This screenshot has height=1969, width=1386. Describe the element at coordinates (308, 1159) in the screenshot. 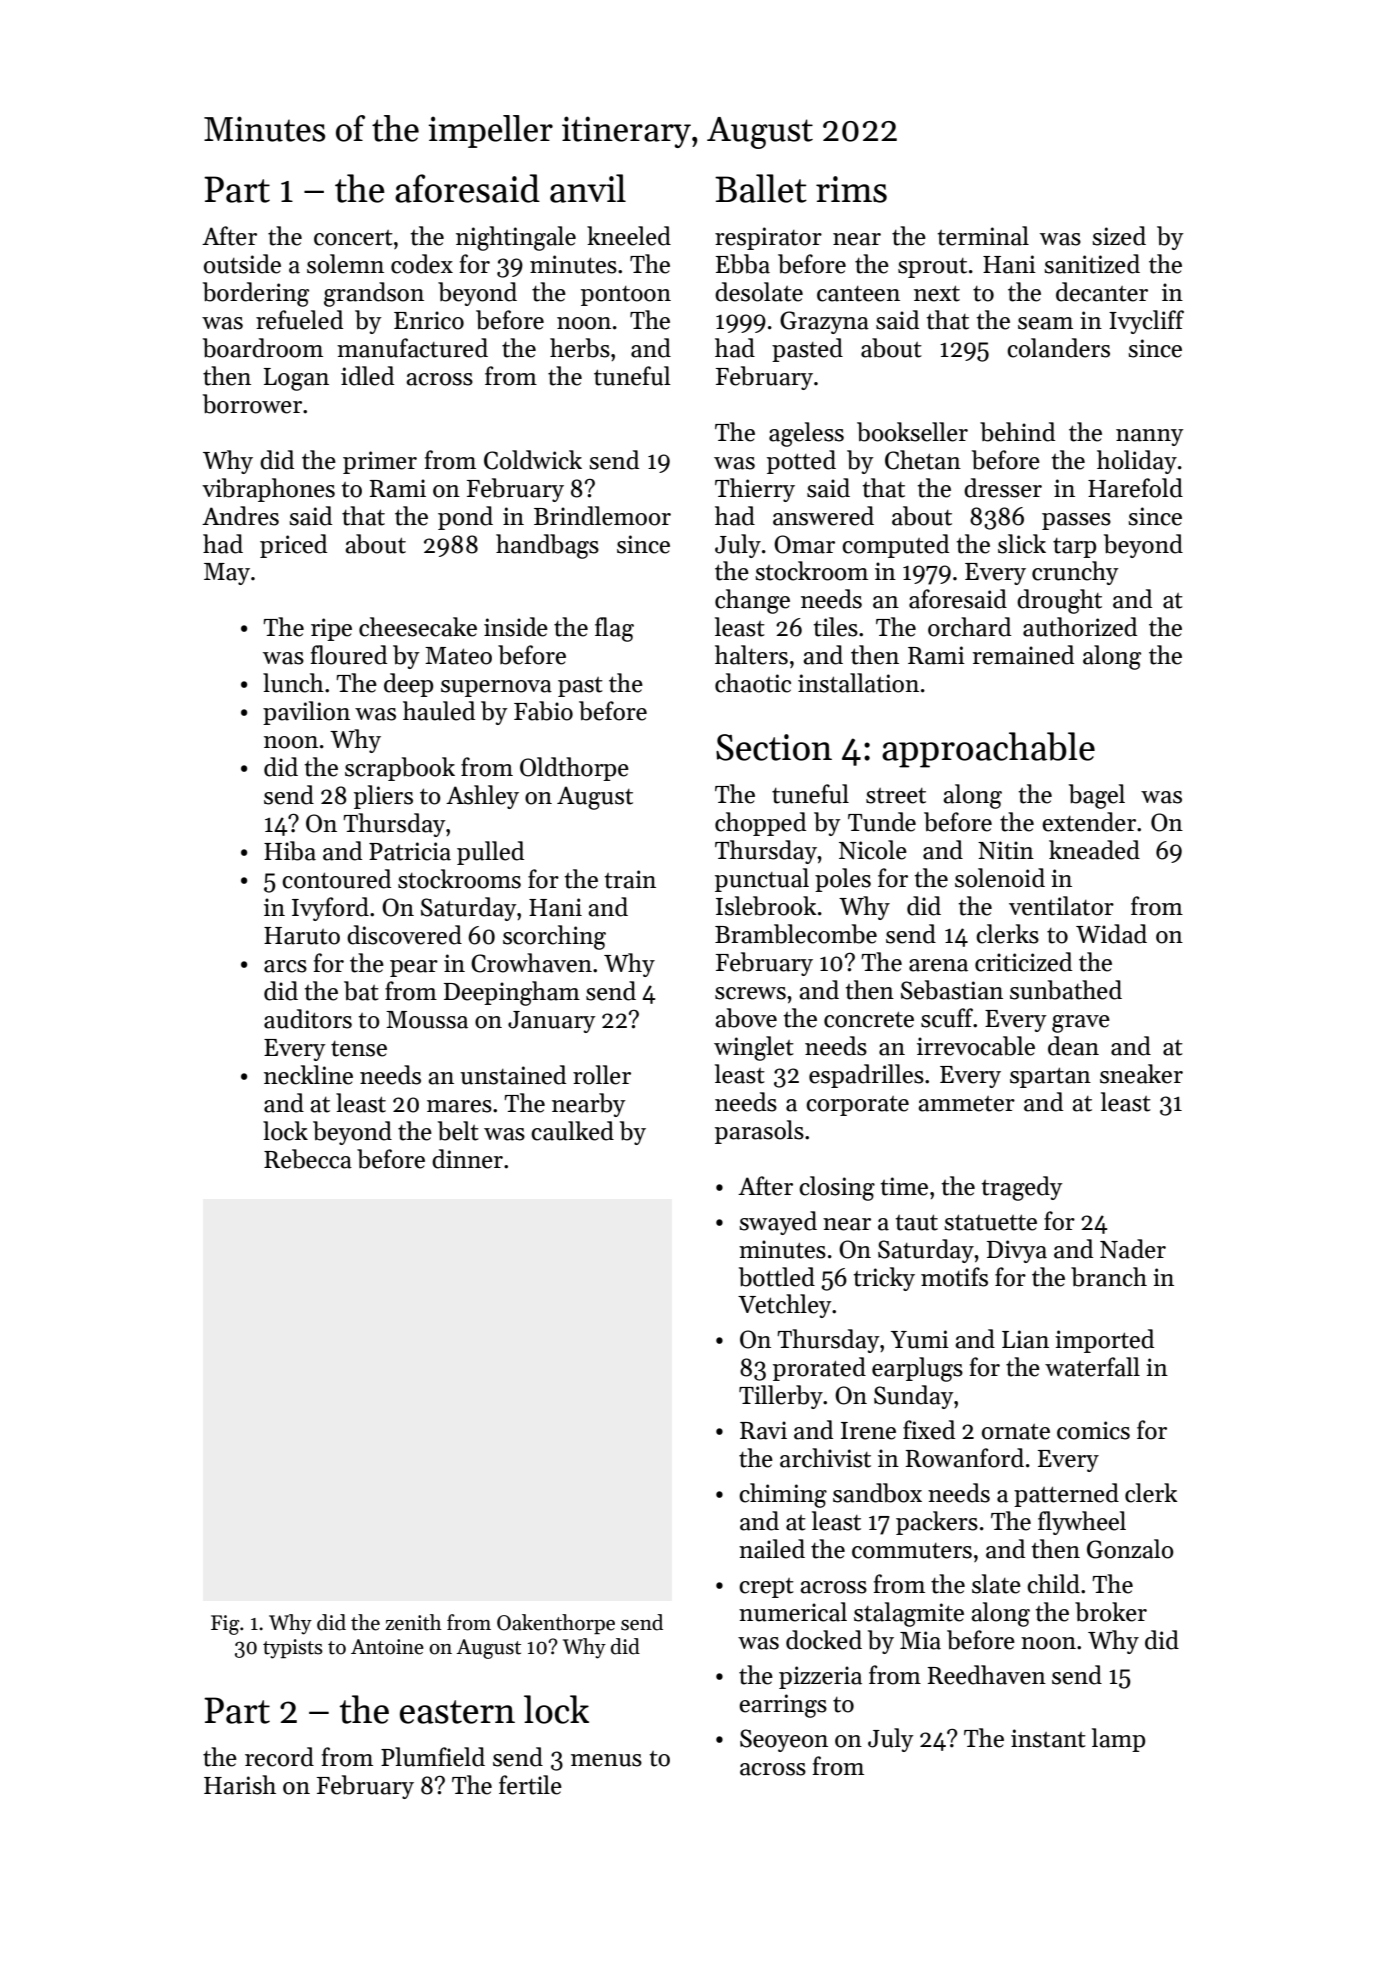

I see `Rebecca` at that location.
